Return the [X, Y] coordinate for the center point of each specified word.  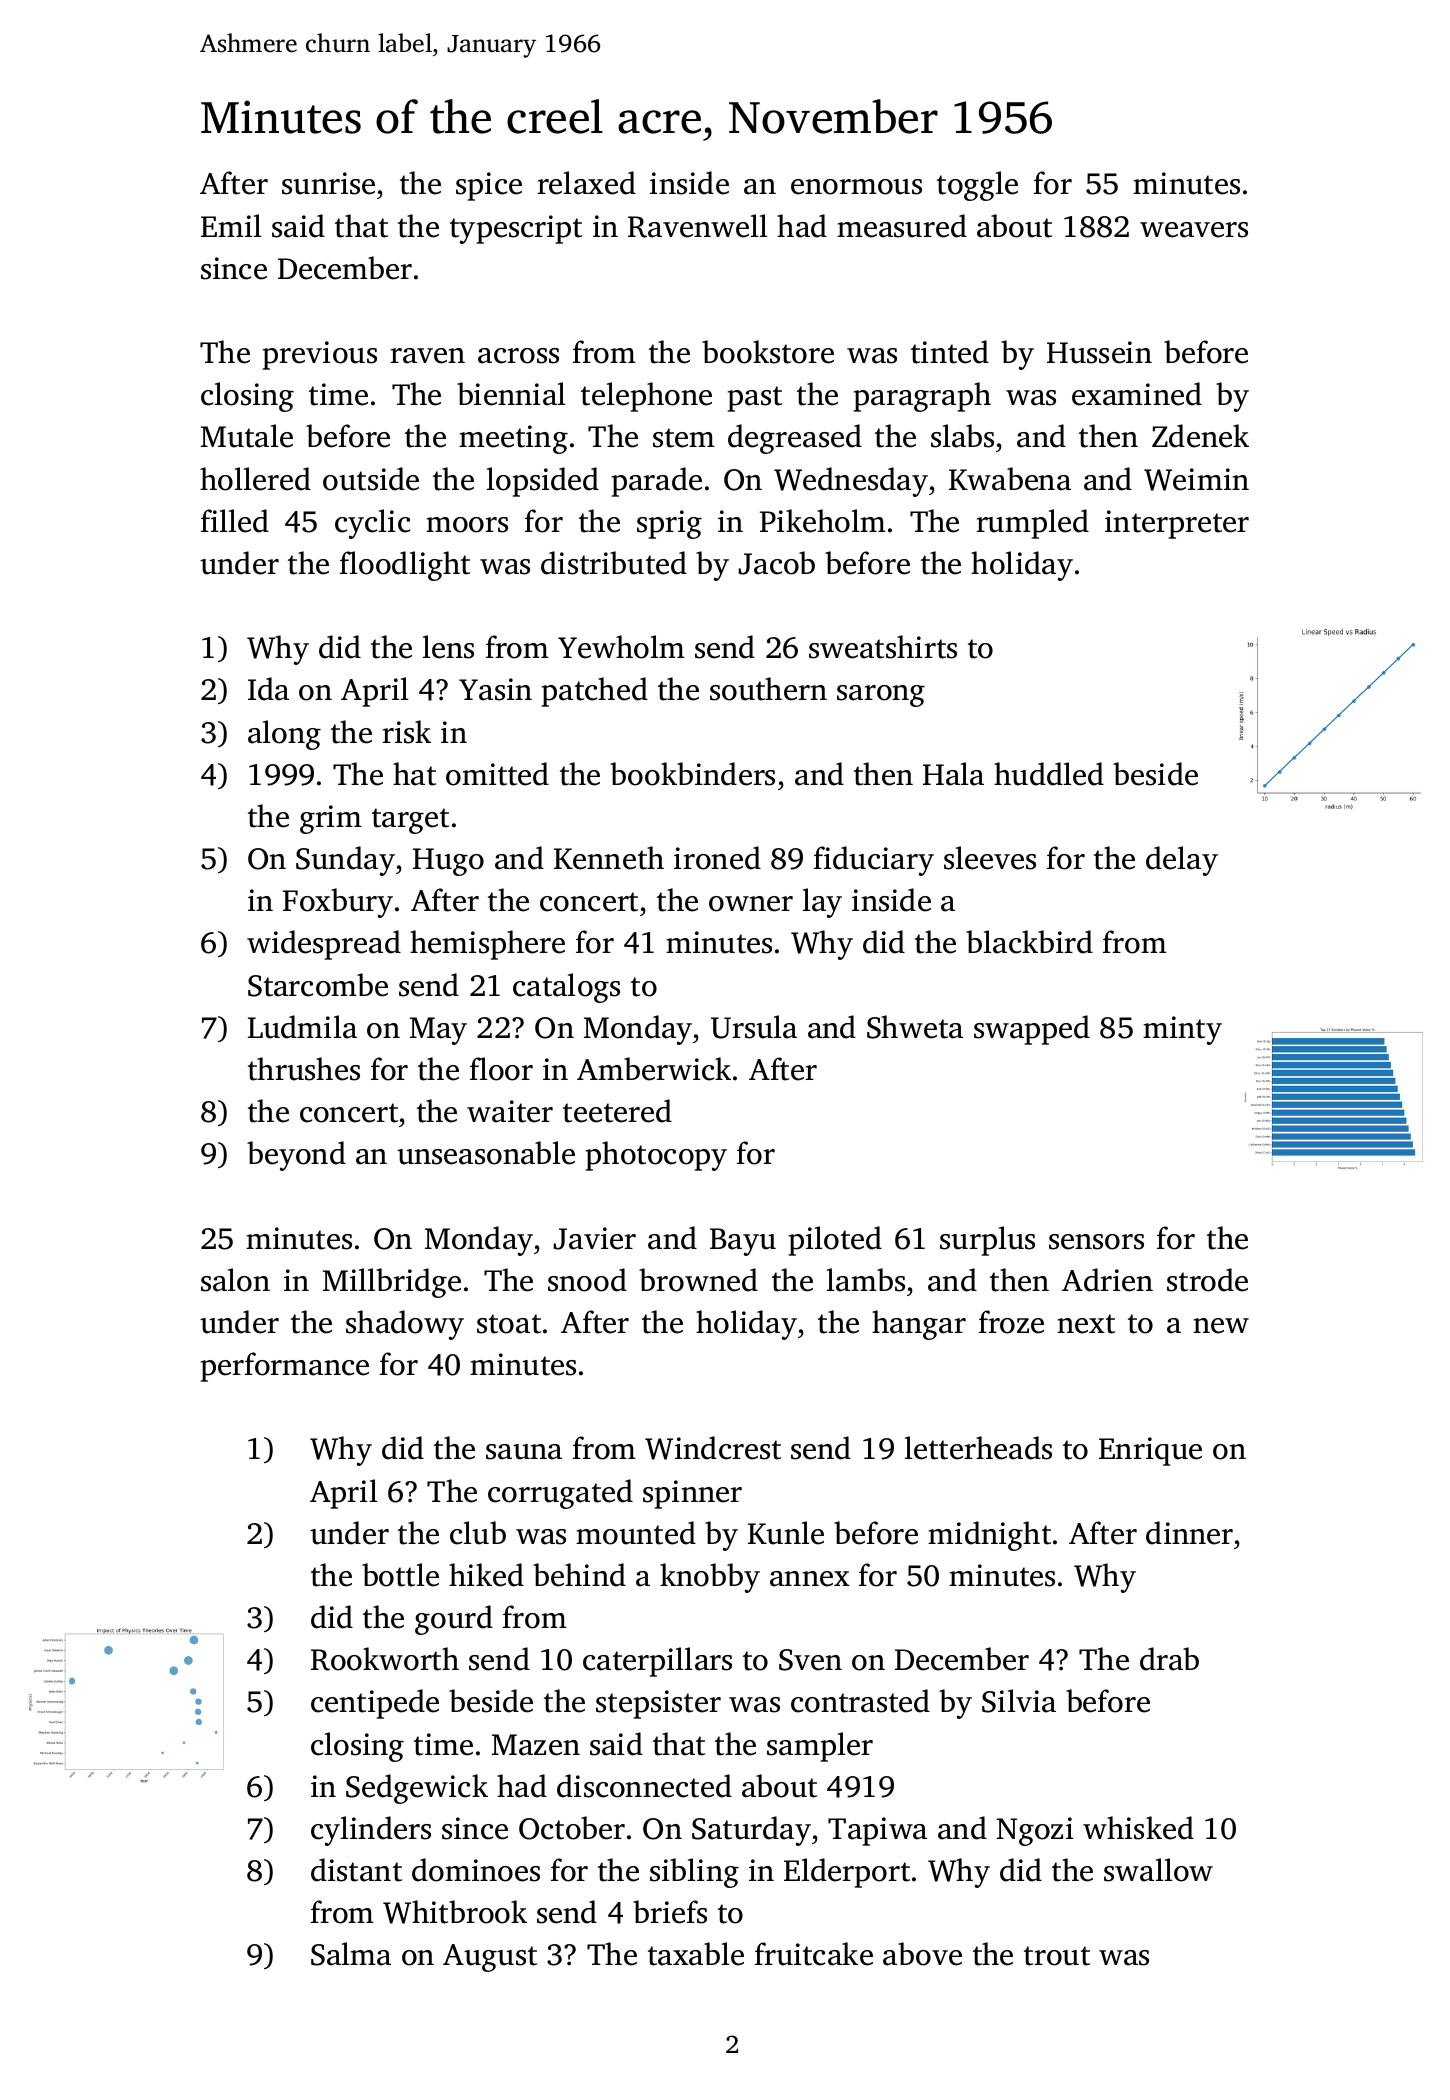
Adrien [1107, 1280]
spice [489, 186]
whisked [1138, 1828]
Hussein [1099, 352]
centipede [375, 1704]
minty [1182, 1030]
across [518, 356]
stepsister [658, 1704]
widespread [324, 945]
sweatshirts [883, 647]
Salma [351, 1954]
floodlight [405, 566]
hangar [919, 1325]
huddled [1049, 774]
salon [235, 1280]
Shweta [915, 1027]
